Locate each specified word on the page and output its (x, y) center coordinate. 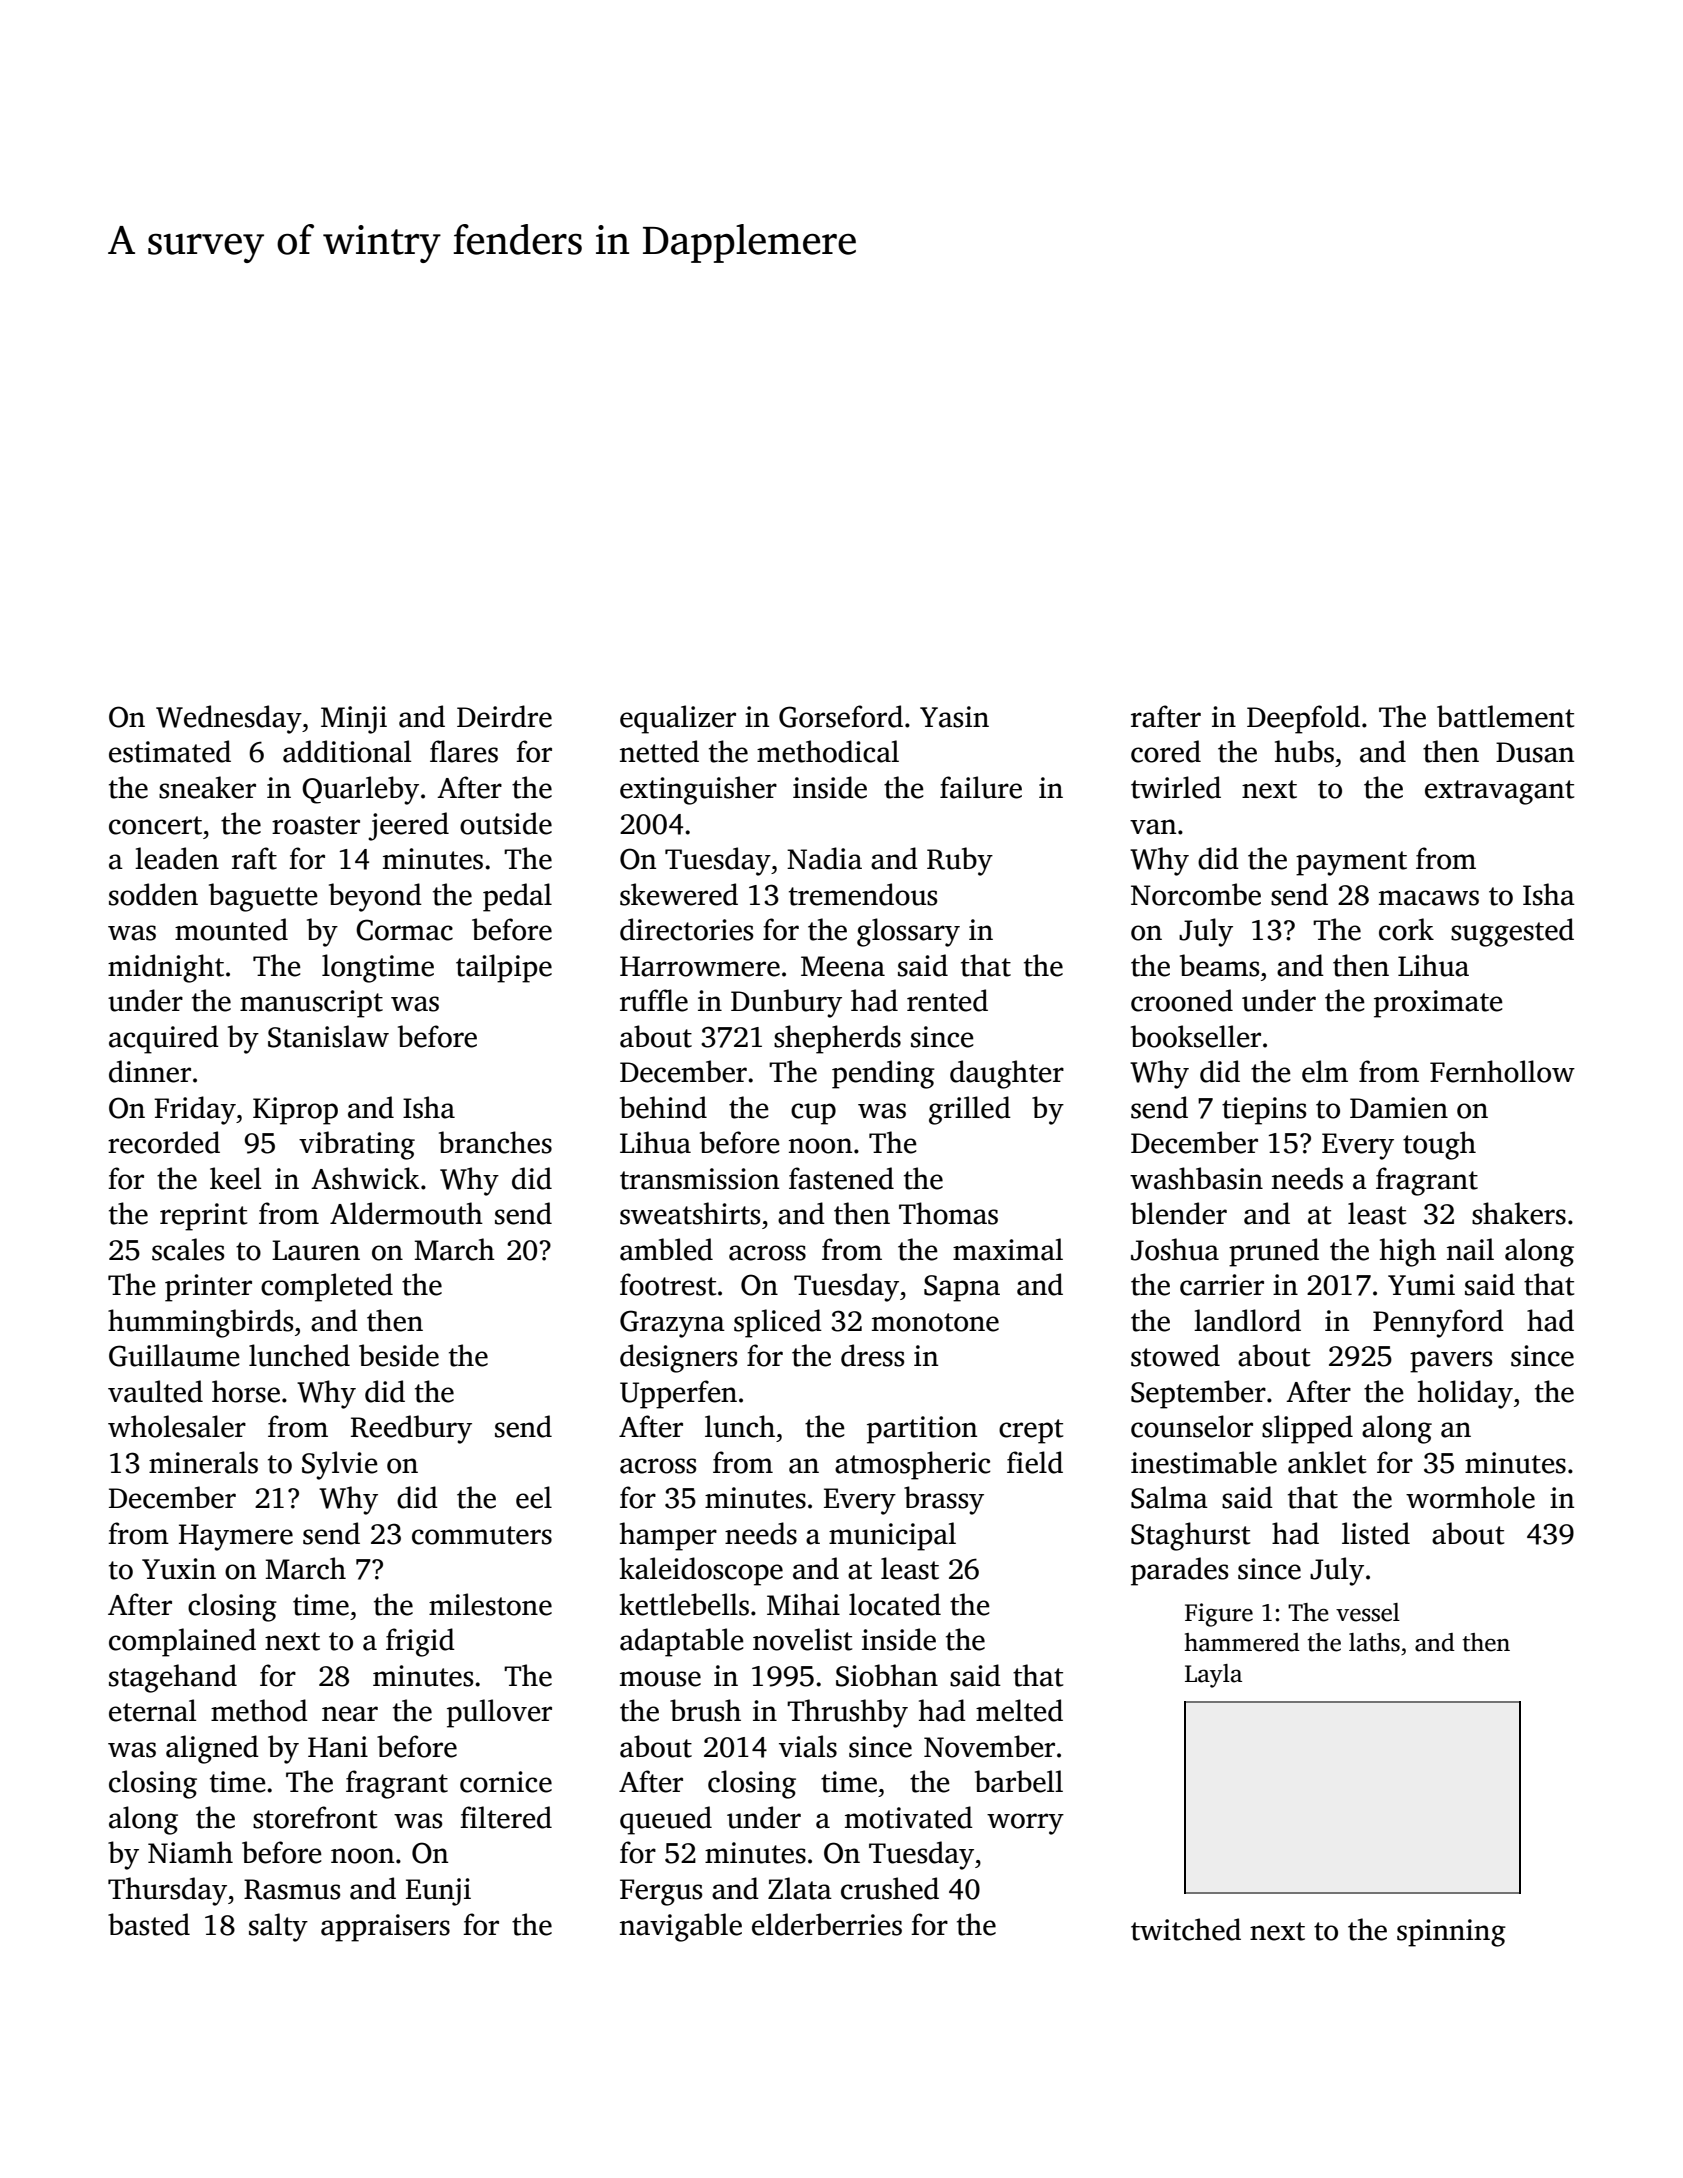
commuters (482, 1535)
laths (1374, 1642)
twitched (1186, 1929)
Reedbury (411, 1429)
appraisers (385, 1928)
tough (1439, 1145)
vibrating (357, 1145)
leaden (177, 858)
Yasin (954, 717)
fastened (841, 1178)
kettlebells (684, 1604)
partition (922, 1430)
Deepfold (1303, 719)
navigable (681, 1927)
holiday (1465, 1394)
